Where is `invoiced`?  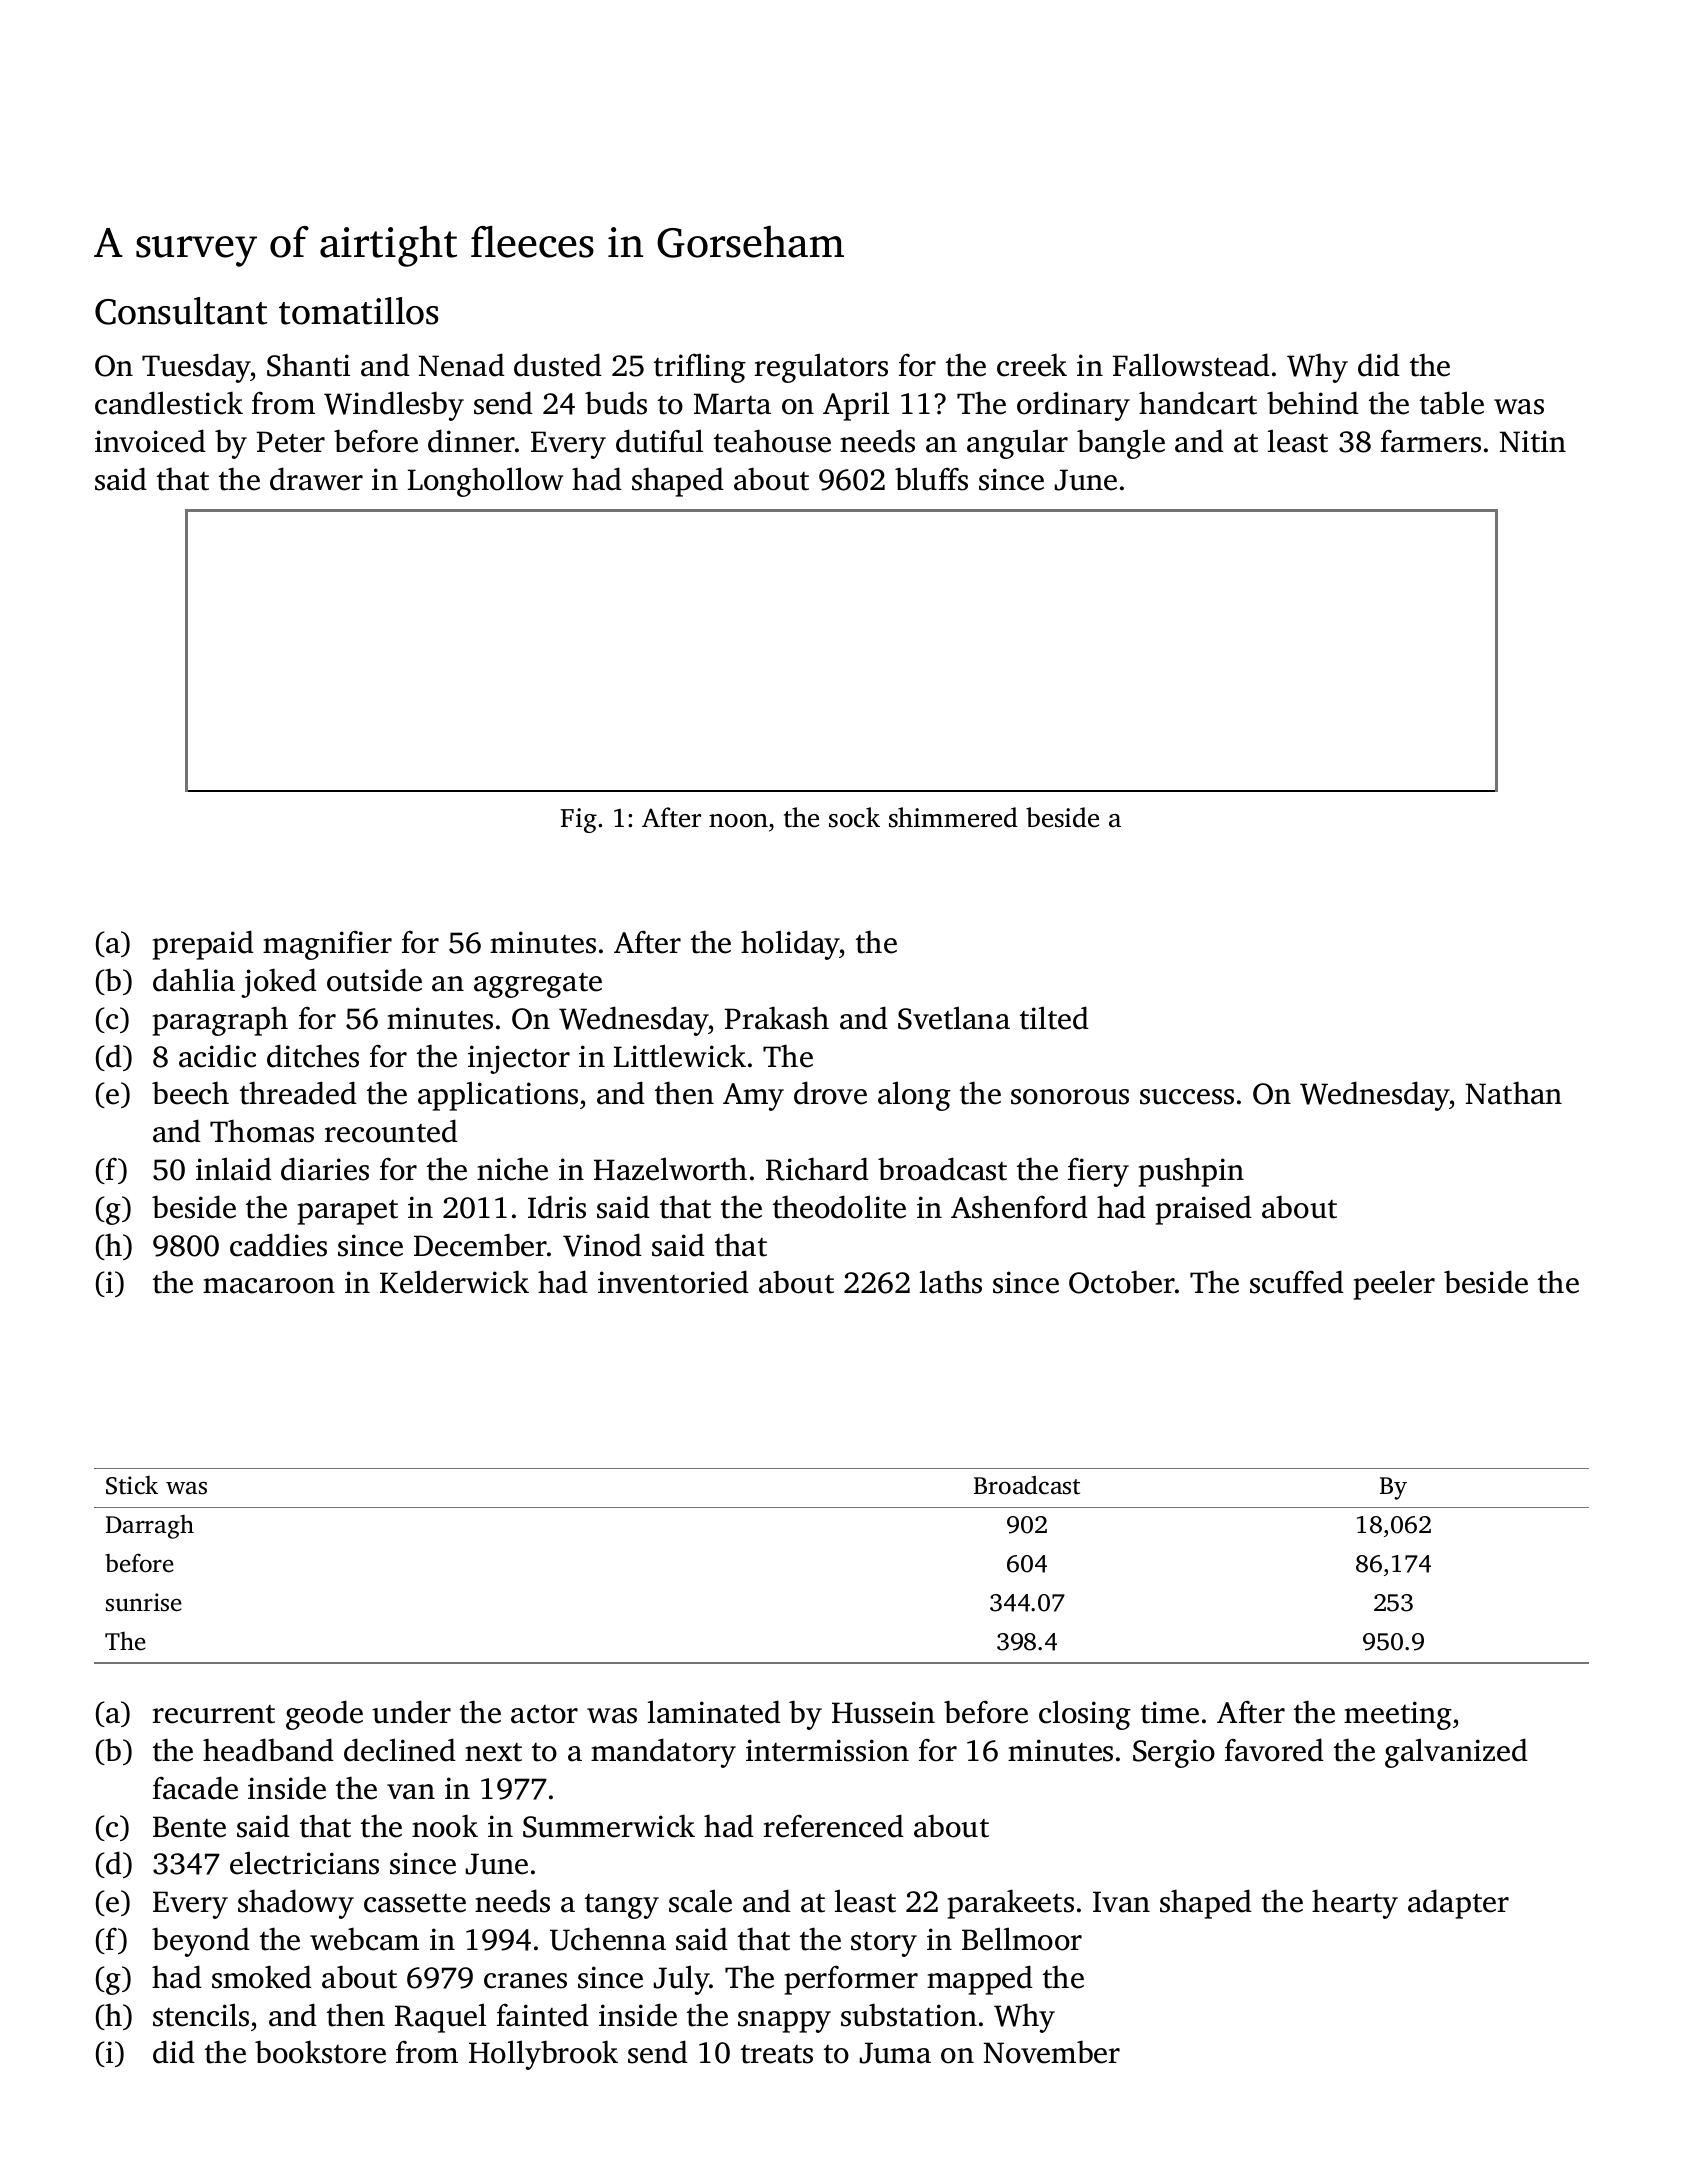 invoiced is located at coordinates (150, 441).
